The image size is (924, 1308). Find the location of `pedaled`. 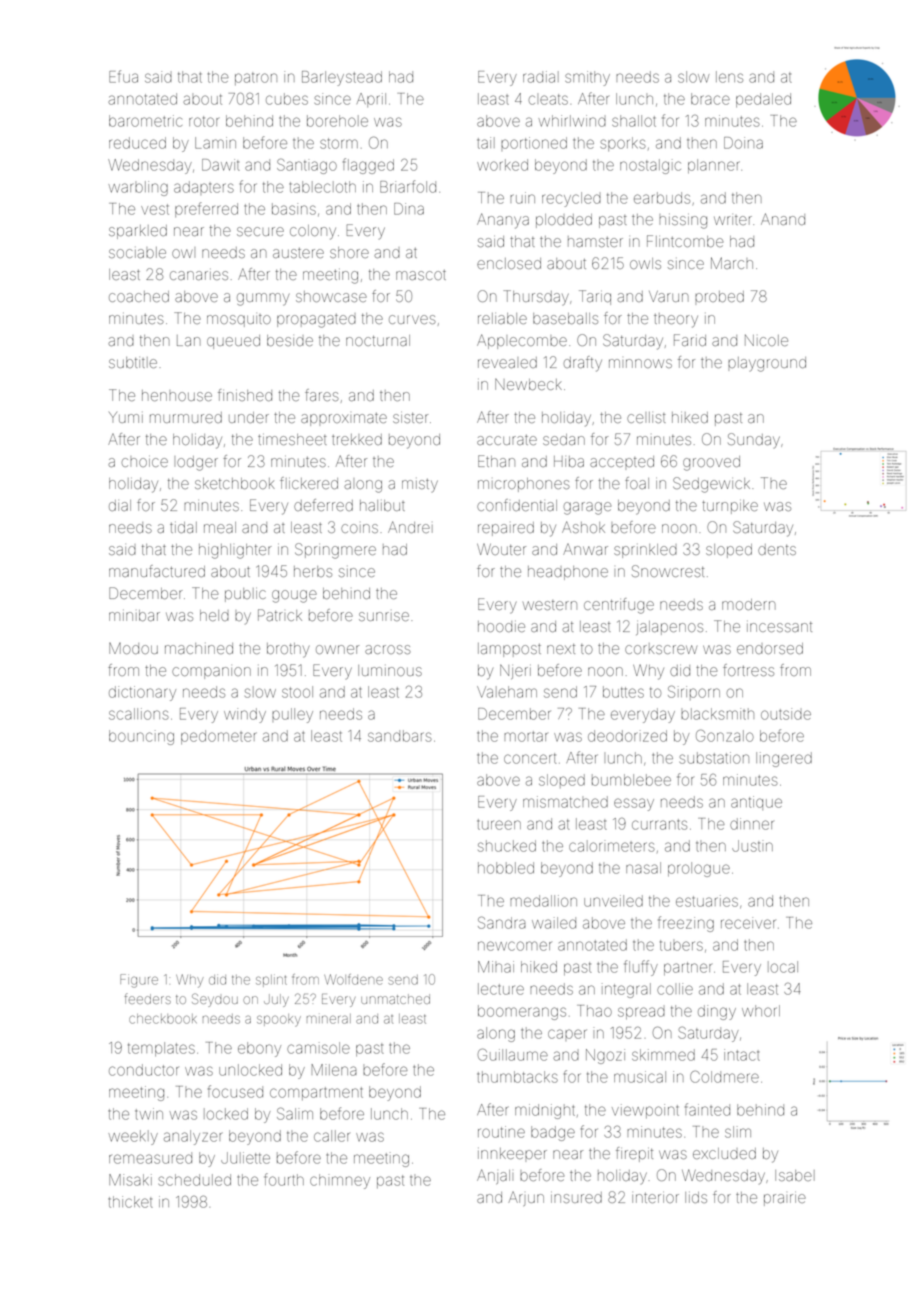

pedaled is located at coordinates (763, 100).
